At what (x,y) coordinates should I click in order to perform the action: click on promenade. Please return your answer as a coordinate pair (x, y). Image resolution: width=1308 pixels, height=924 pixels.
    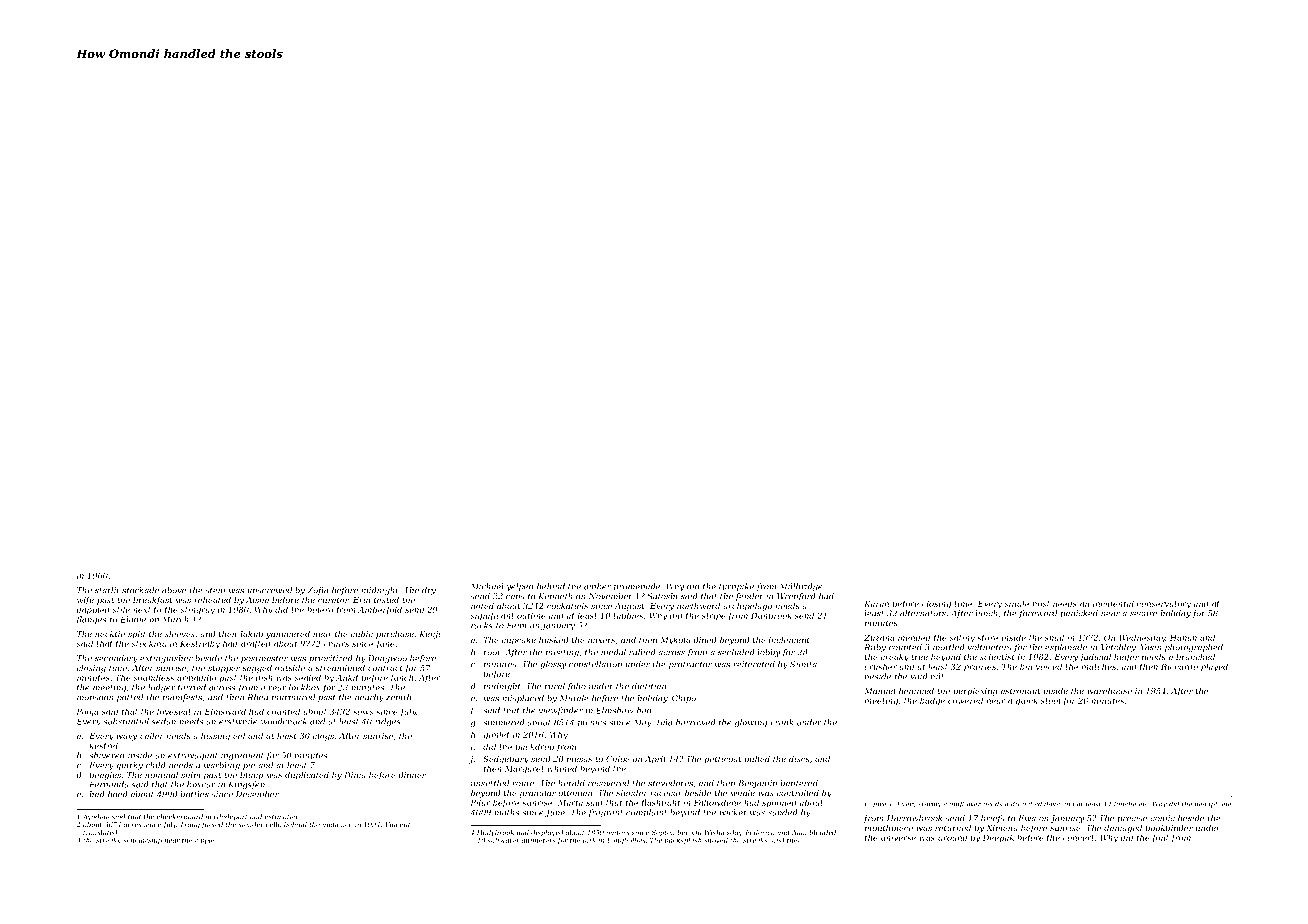
    Looking at the image, I should click on (636, 587).
